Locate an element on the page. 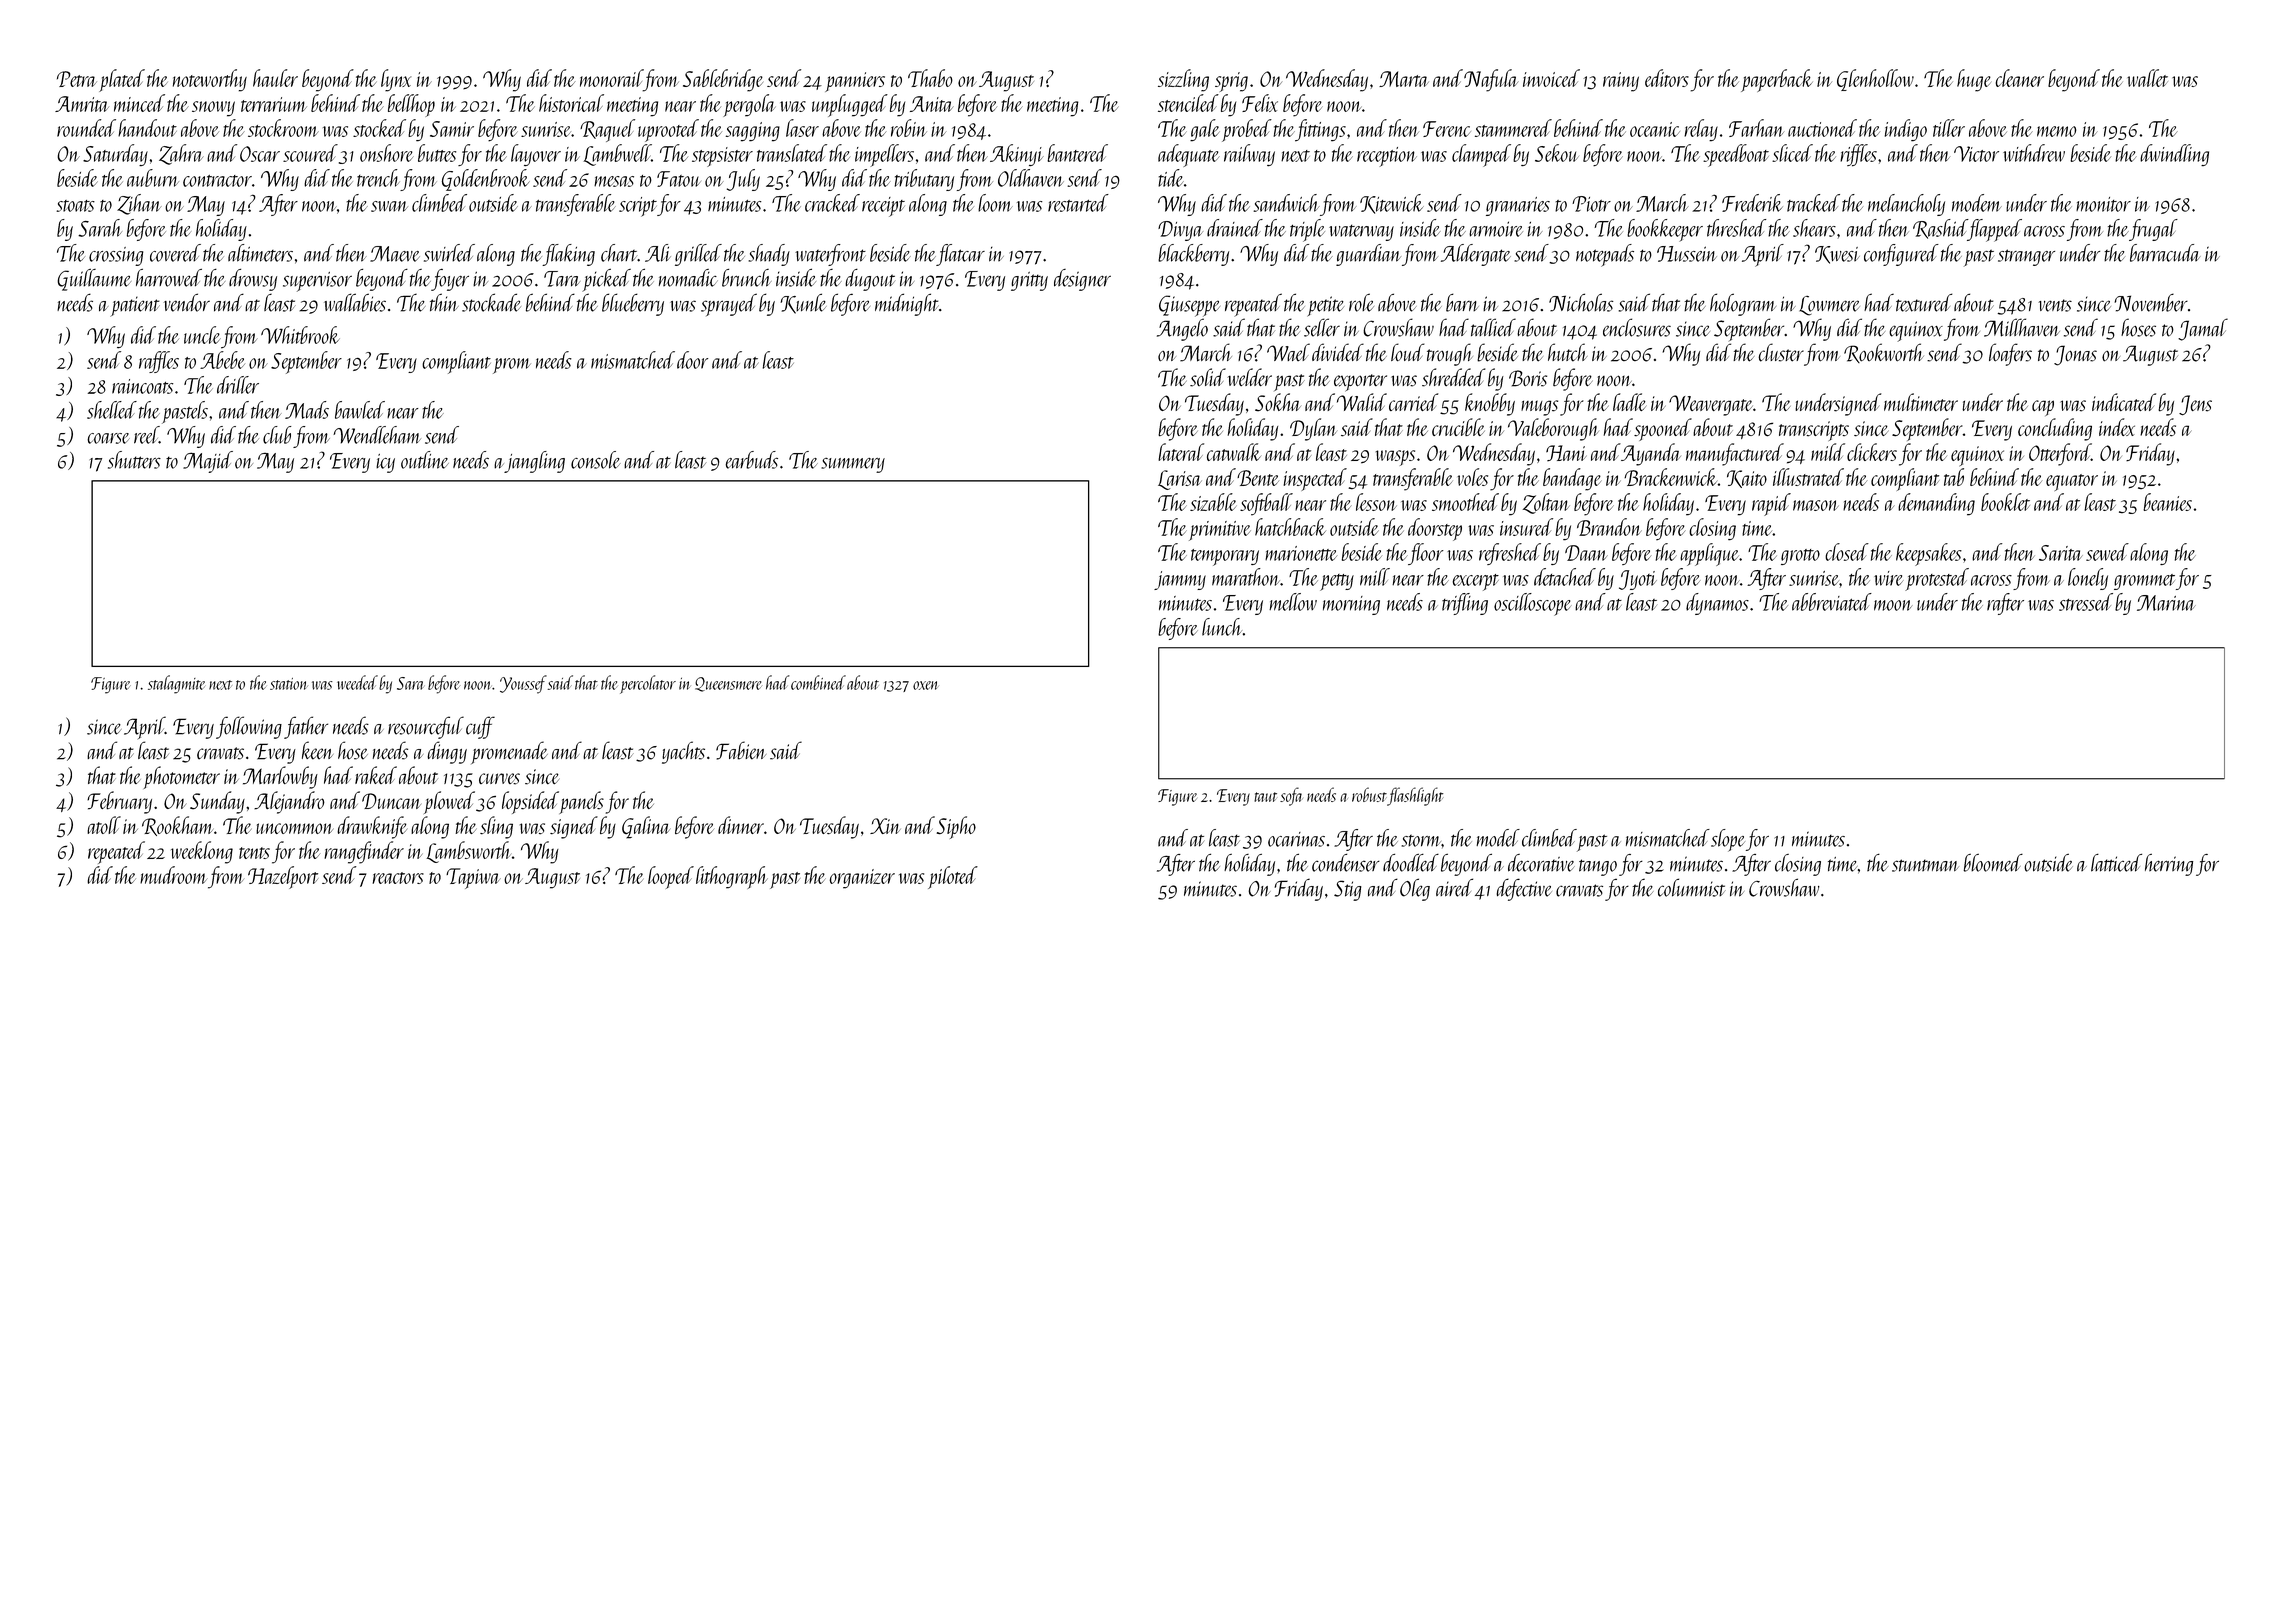 The height and width of the image is (1614, 2282). clamped is located at coordinates (1481, 155).
